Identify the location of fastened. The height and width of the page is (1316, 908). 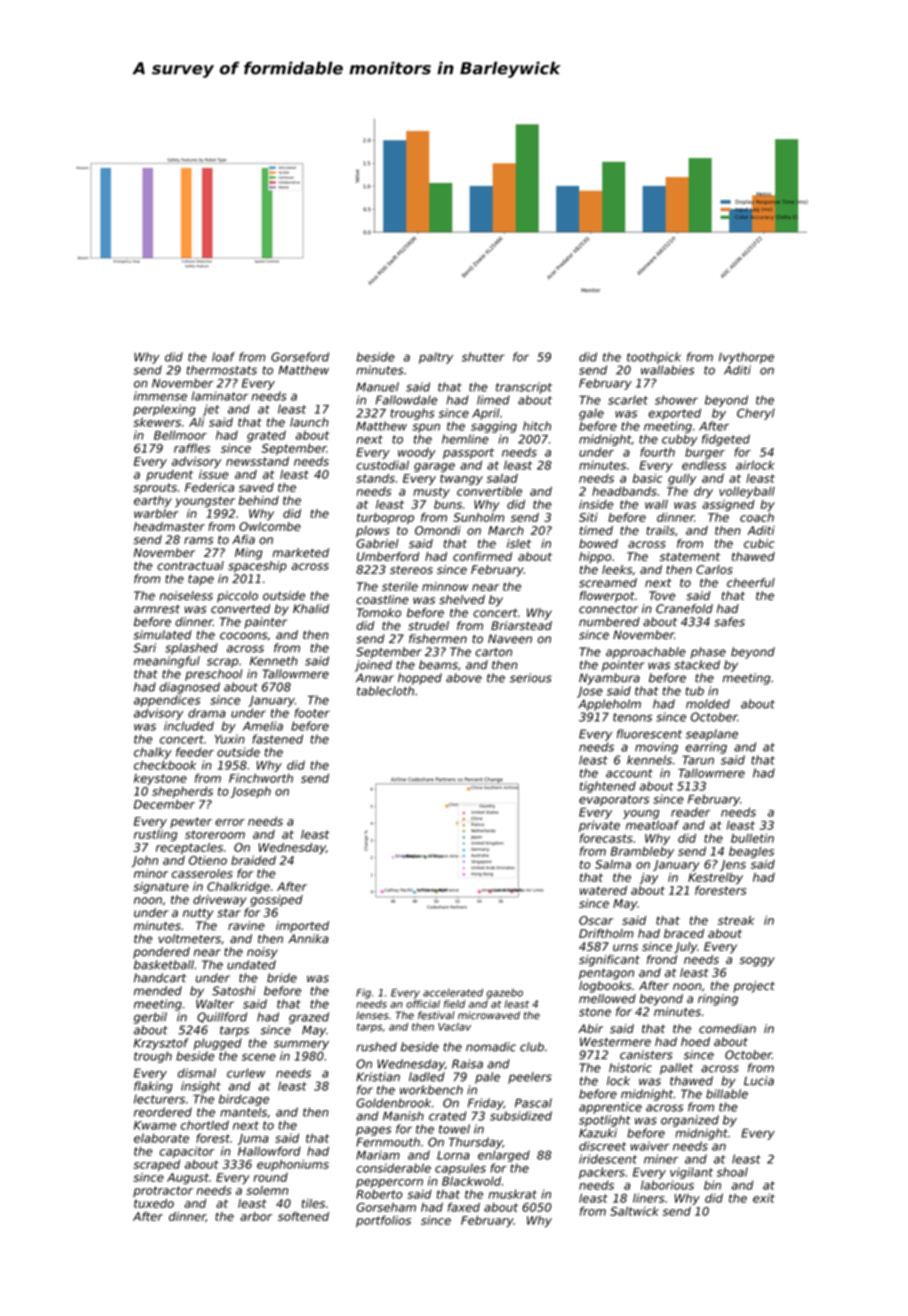
(277, 739).
